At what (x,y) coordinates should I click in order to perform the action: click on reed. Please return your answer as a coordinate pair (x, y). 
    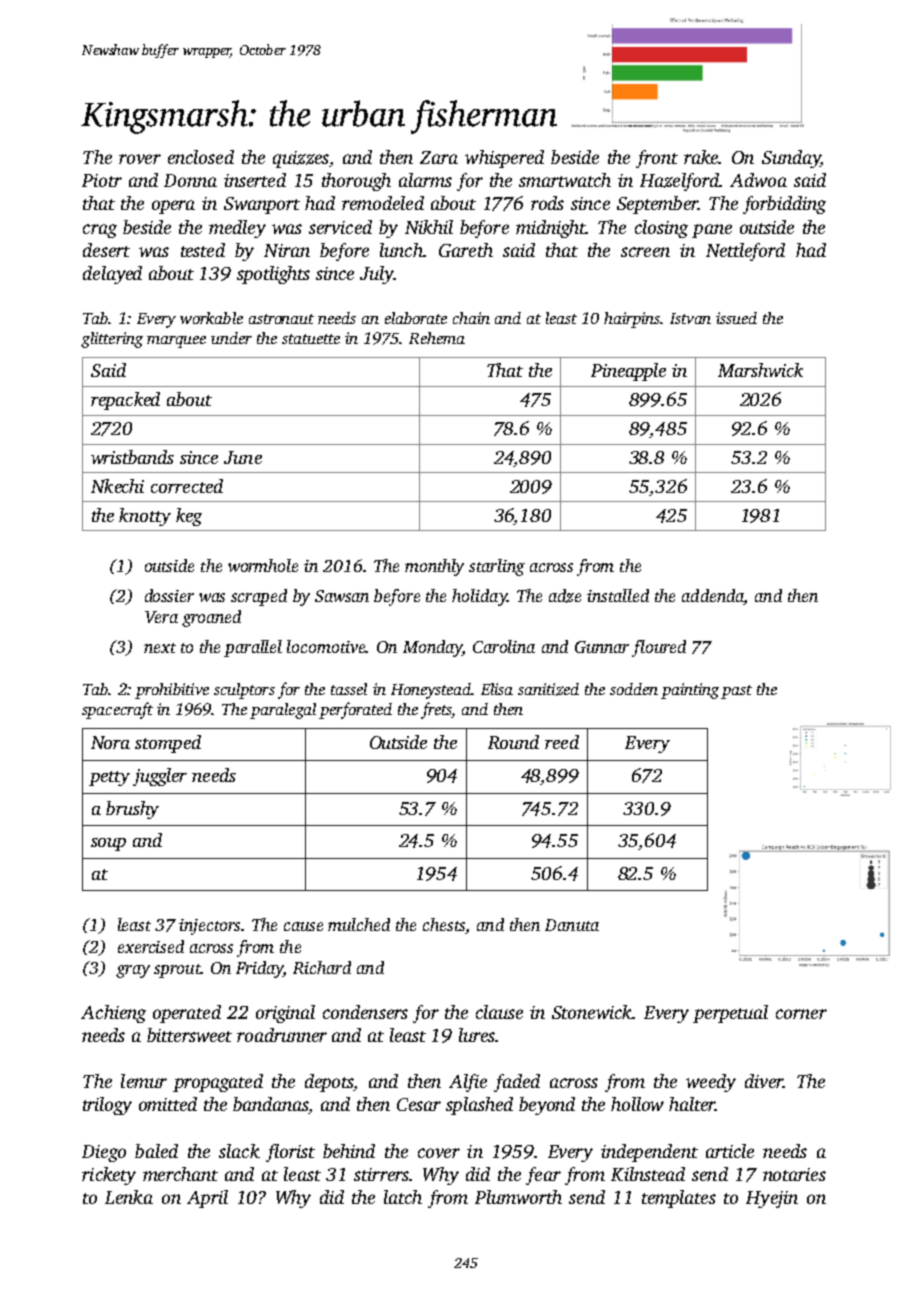
    Looking at the image, I should click on (562, 742).
